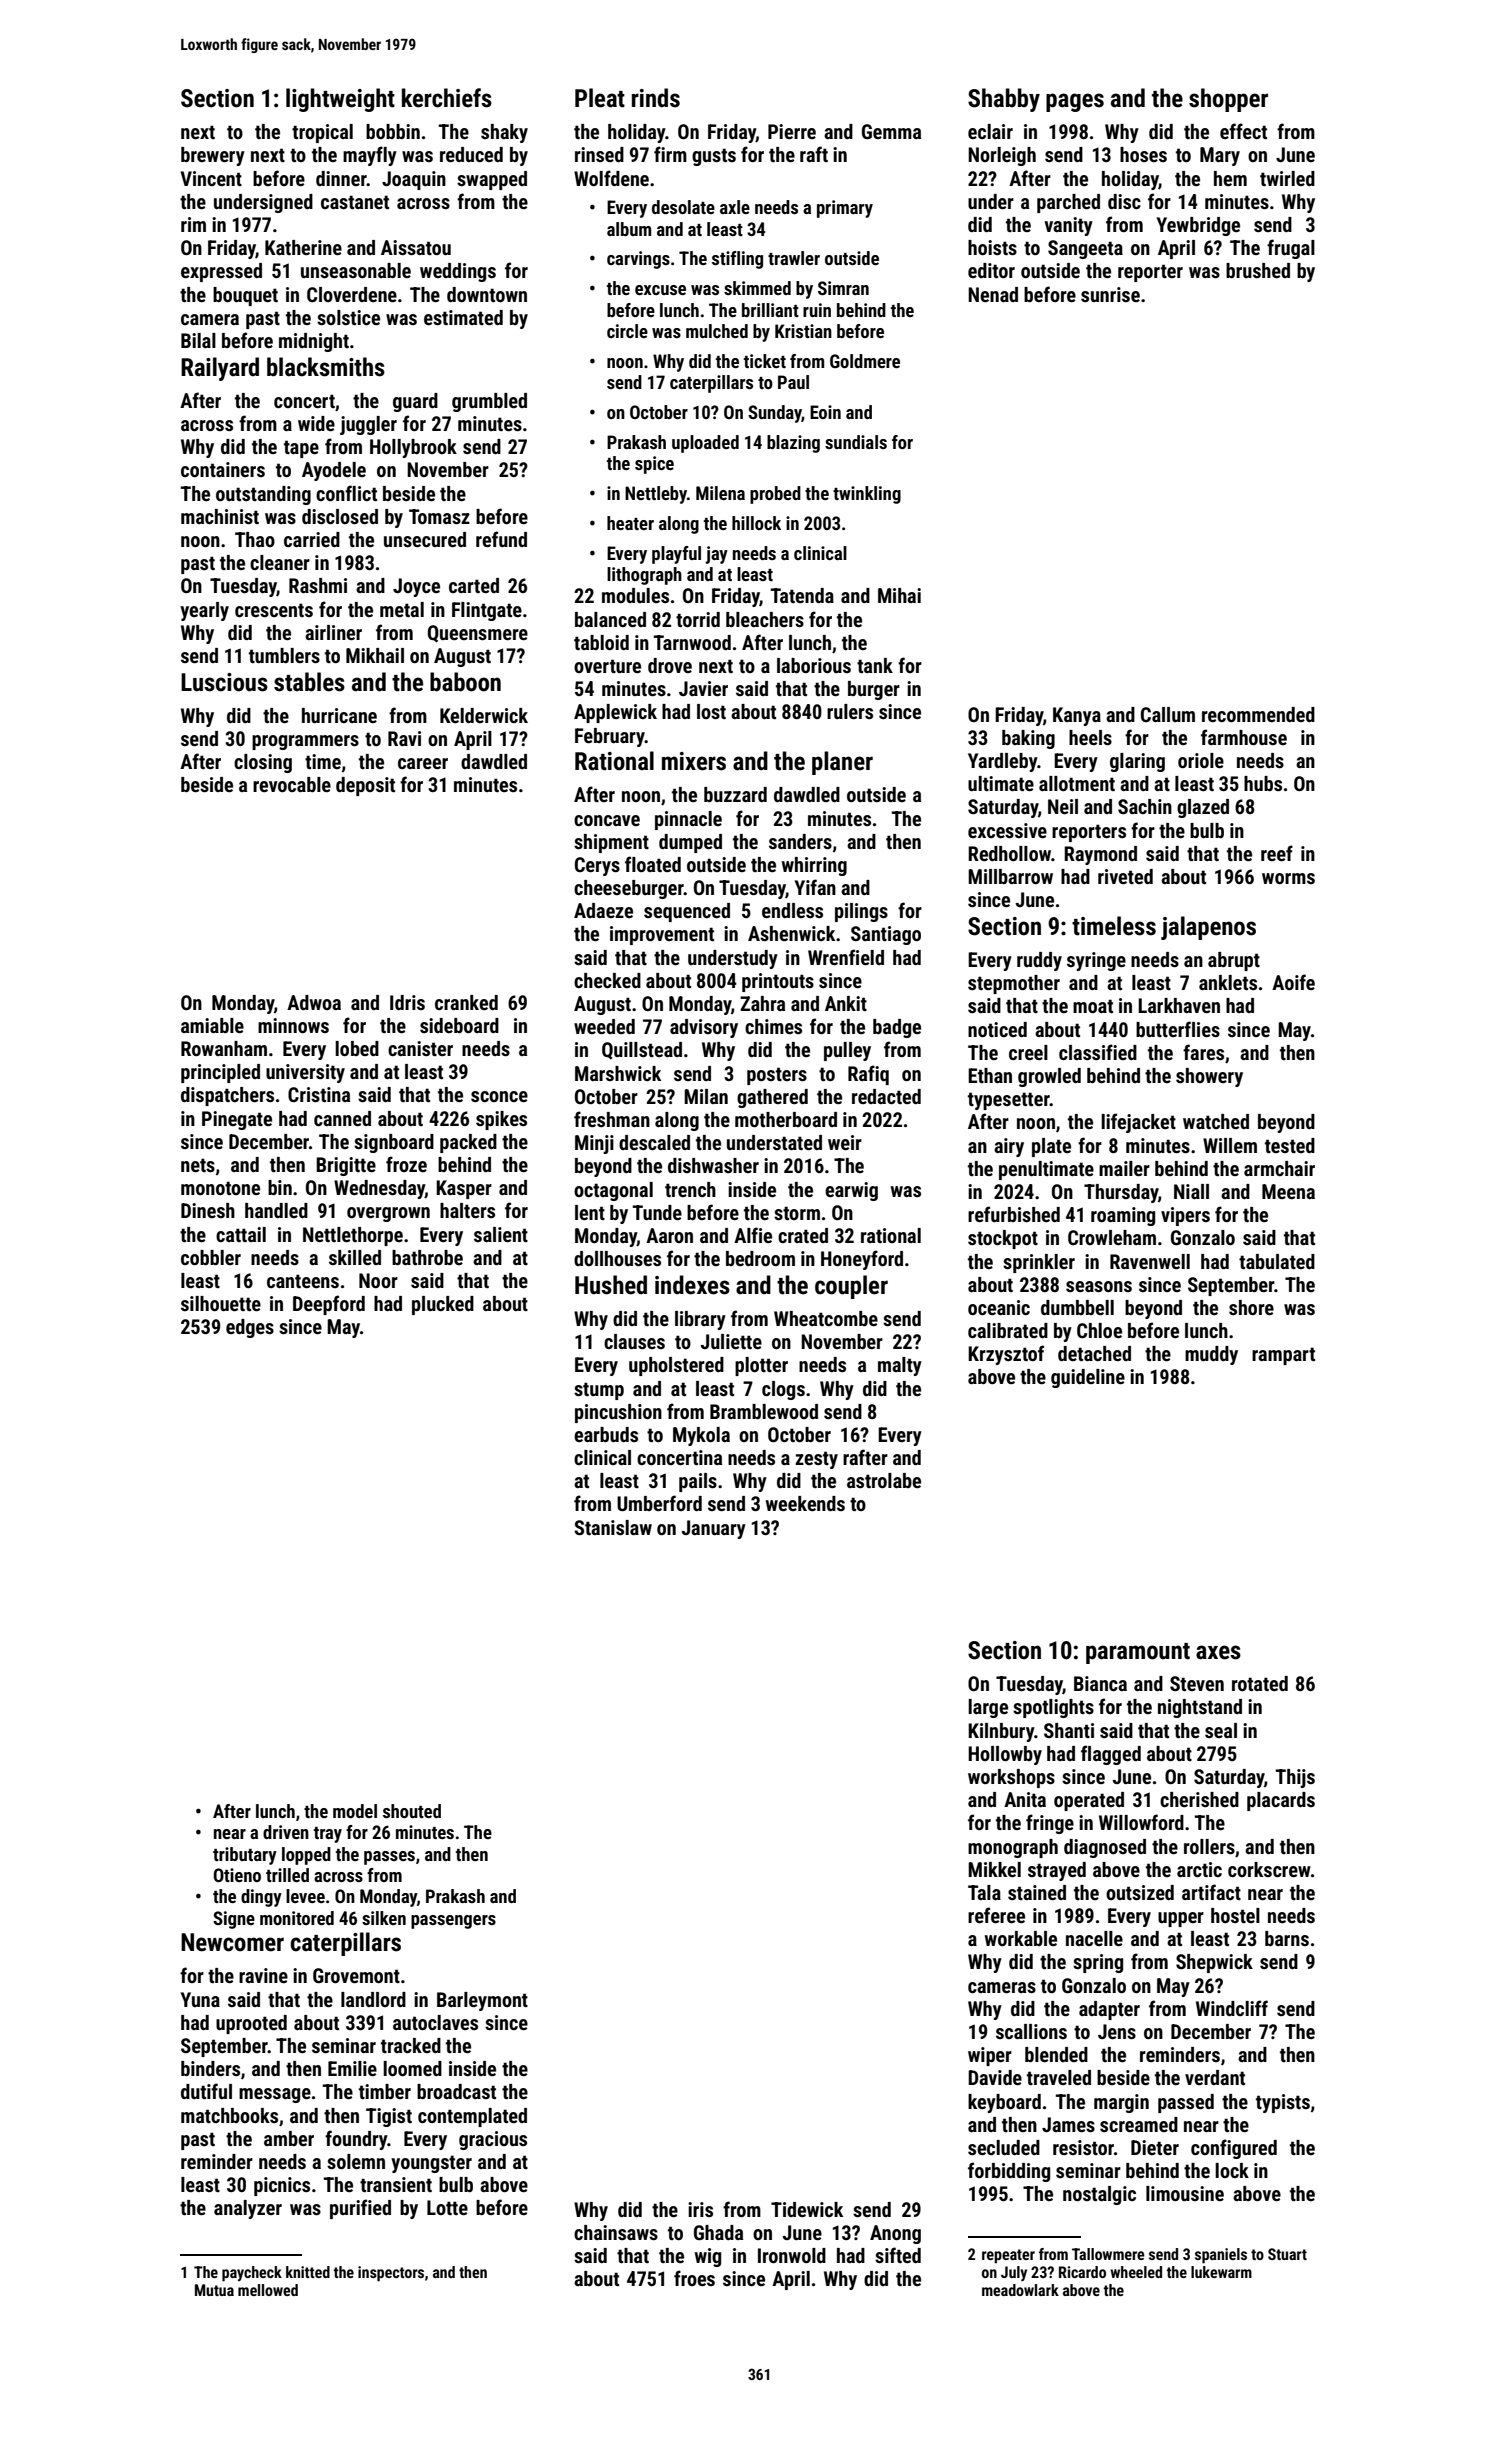 The height and width of the image is (2464, 1496). What do you see at coordinates (714, 157) in the image?
I see `gusts` at bounding box center [714, 157].
